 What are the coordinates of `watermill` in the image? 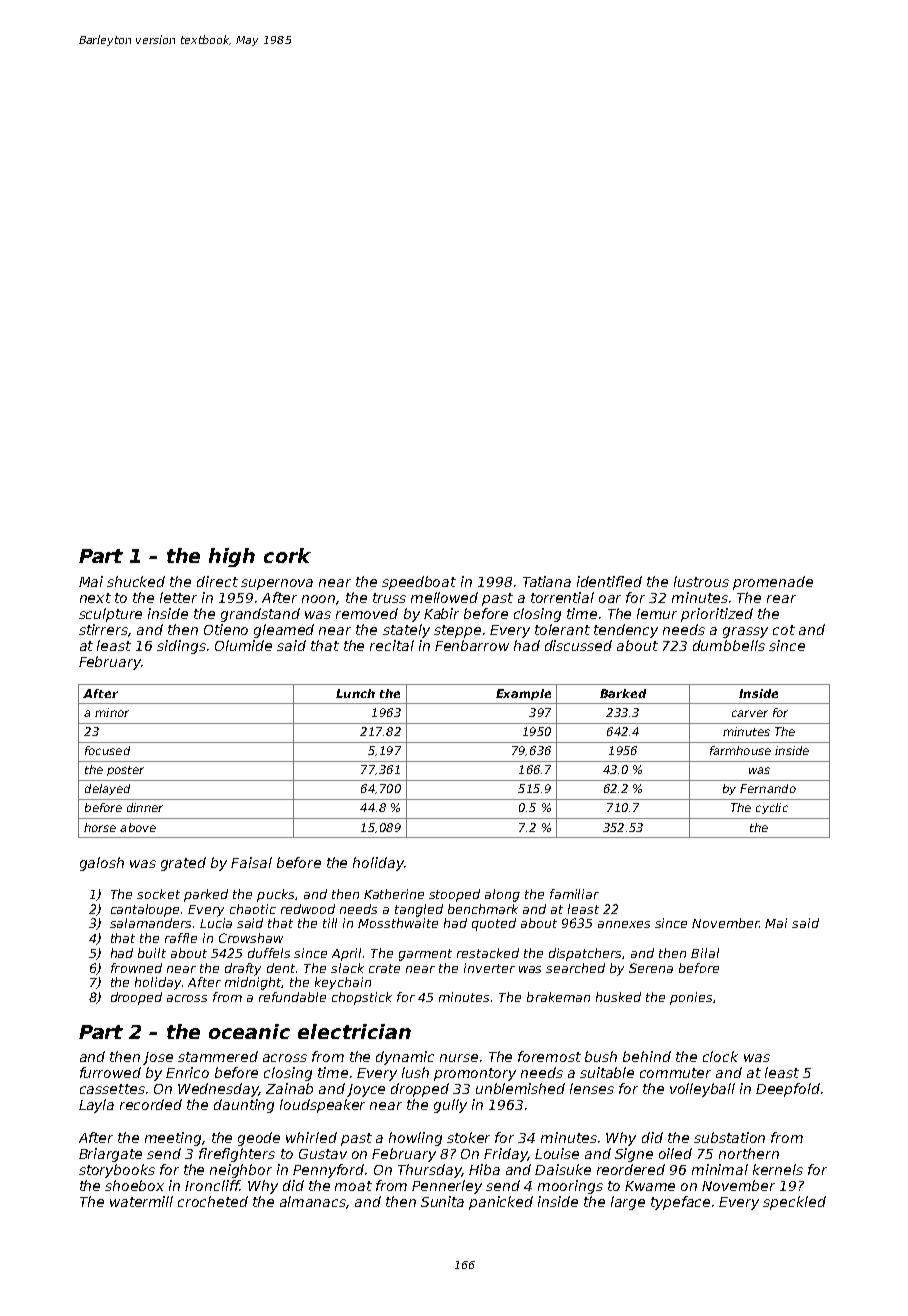 It's located at (141, 1201).
